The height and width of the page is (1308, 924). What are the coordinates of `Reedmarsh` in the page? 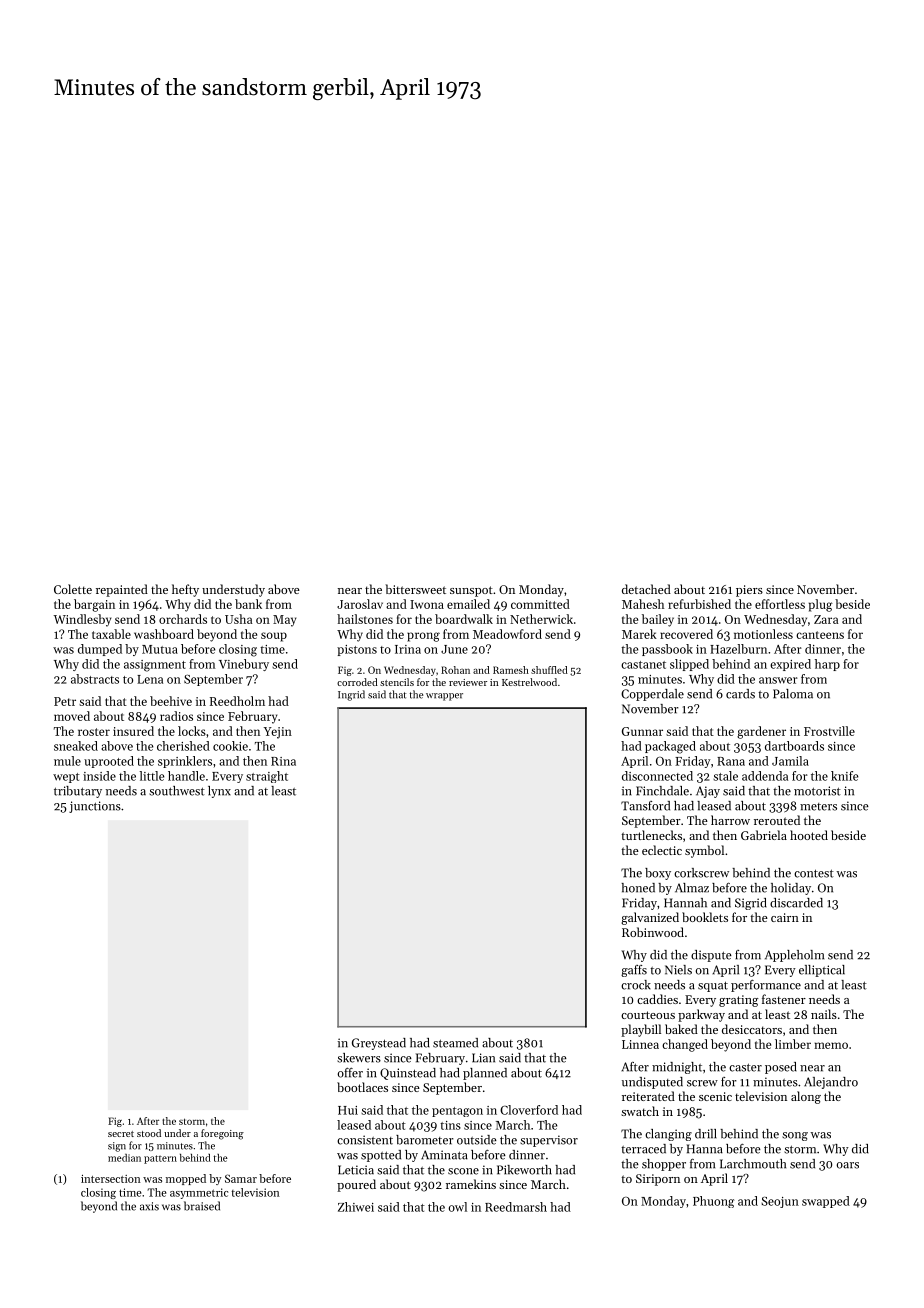 It's located at (516, 1207).
